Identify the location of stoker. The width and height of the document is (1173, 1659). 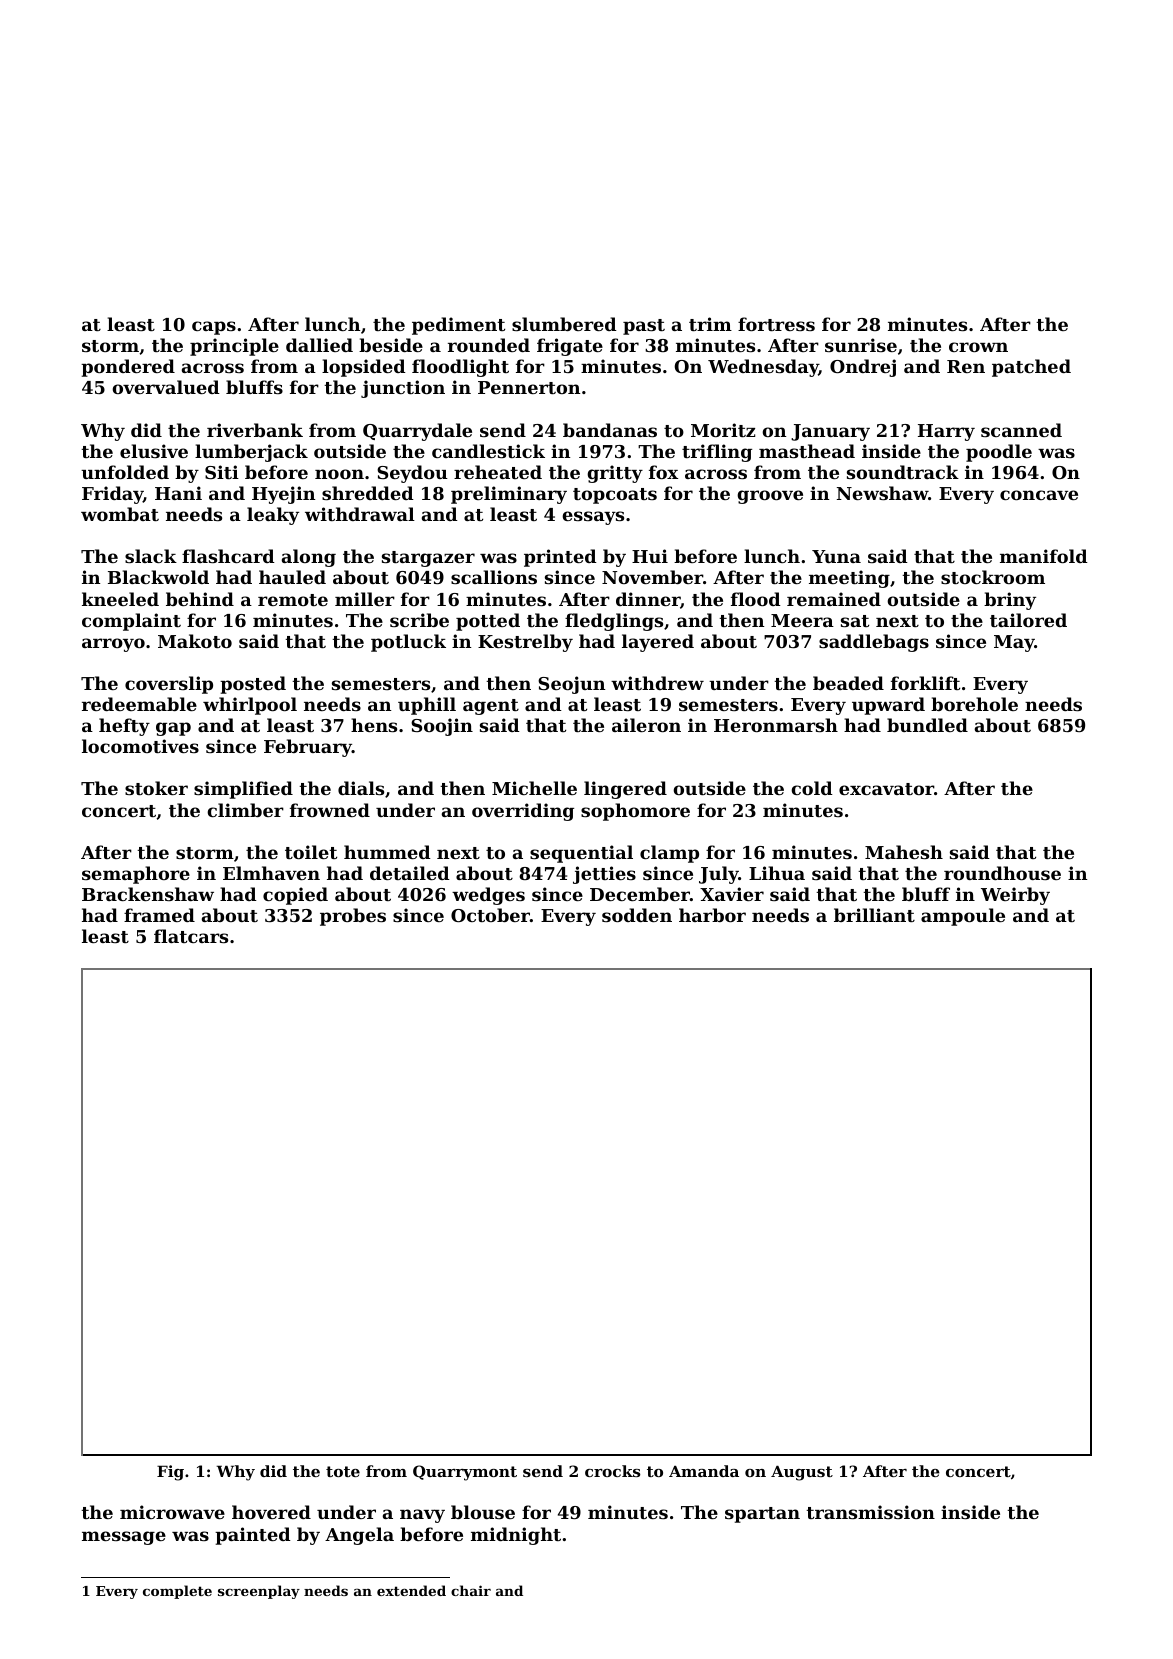
(156, 788).
